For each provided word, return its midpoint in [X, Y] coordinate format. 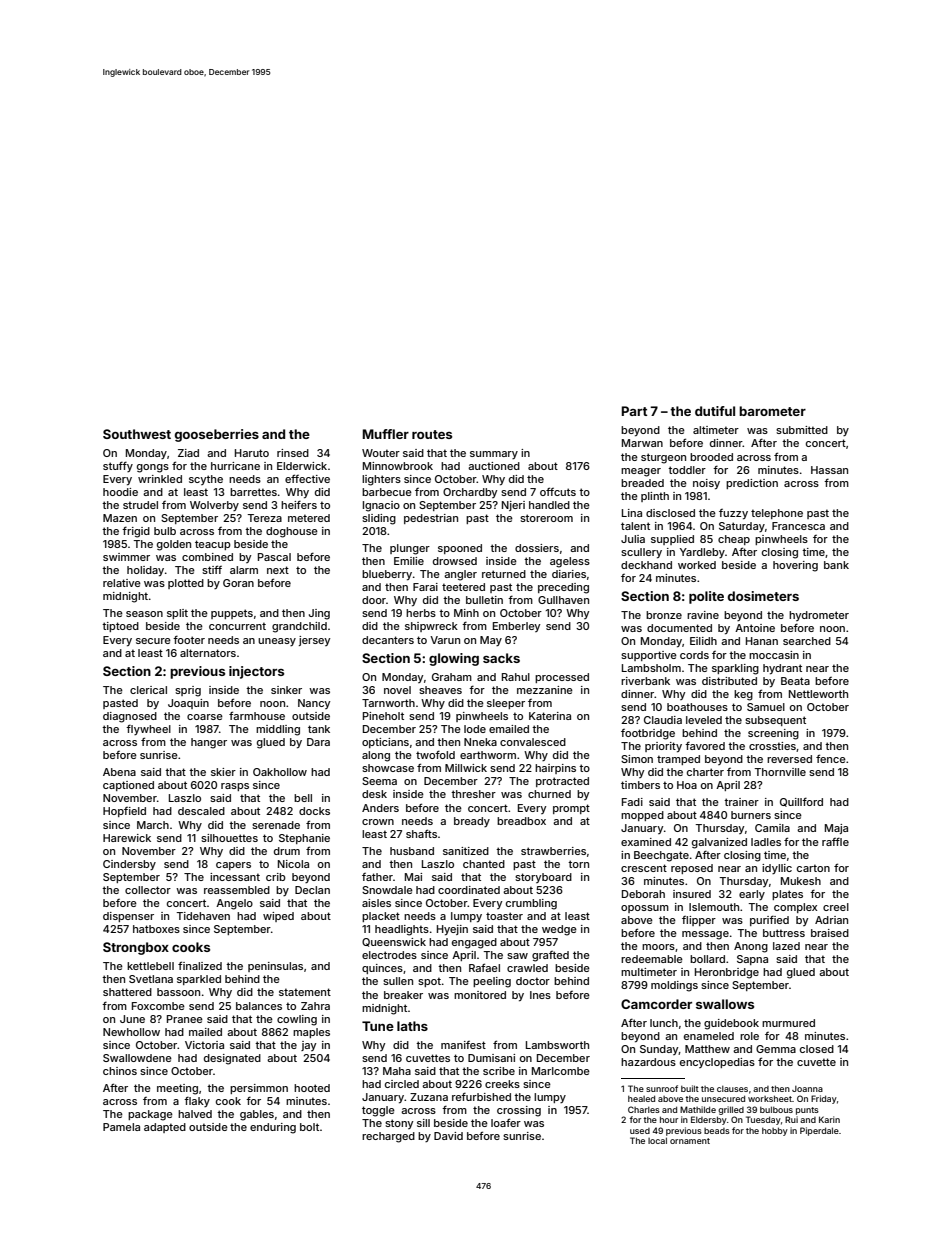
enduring [273, 1128]
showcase [388, 768]
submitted [802, 430]
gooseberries [217, 435]
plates [787, 895]
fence [831, 758]
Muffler [386, 434]
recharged [388, 1137]
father [377, 877]
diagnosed [130, 717]
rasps [235, 787]
